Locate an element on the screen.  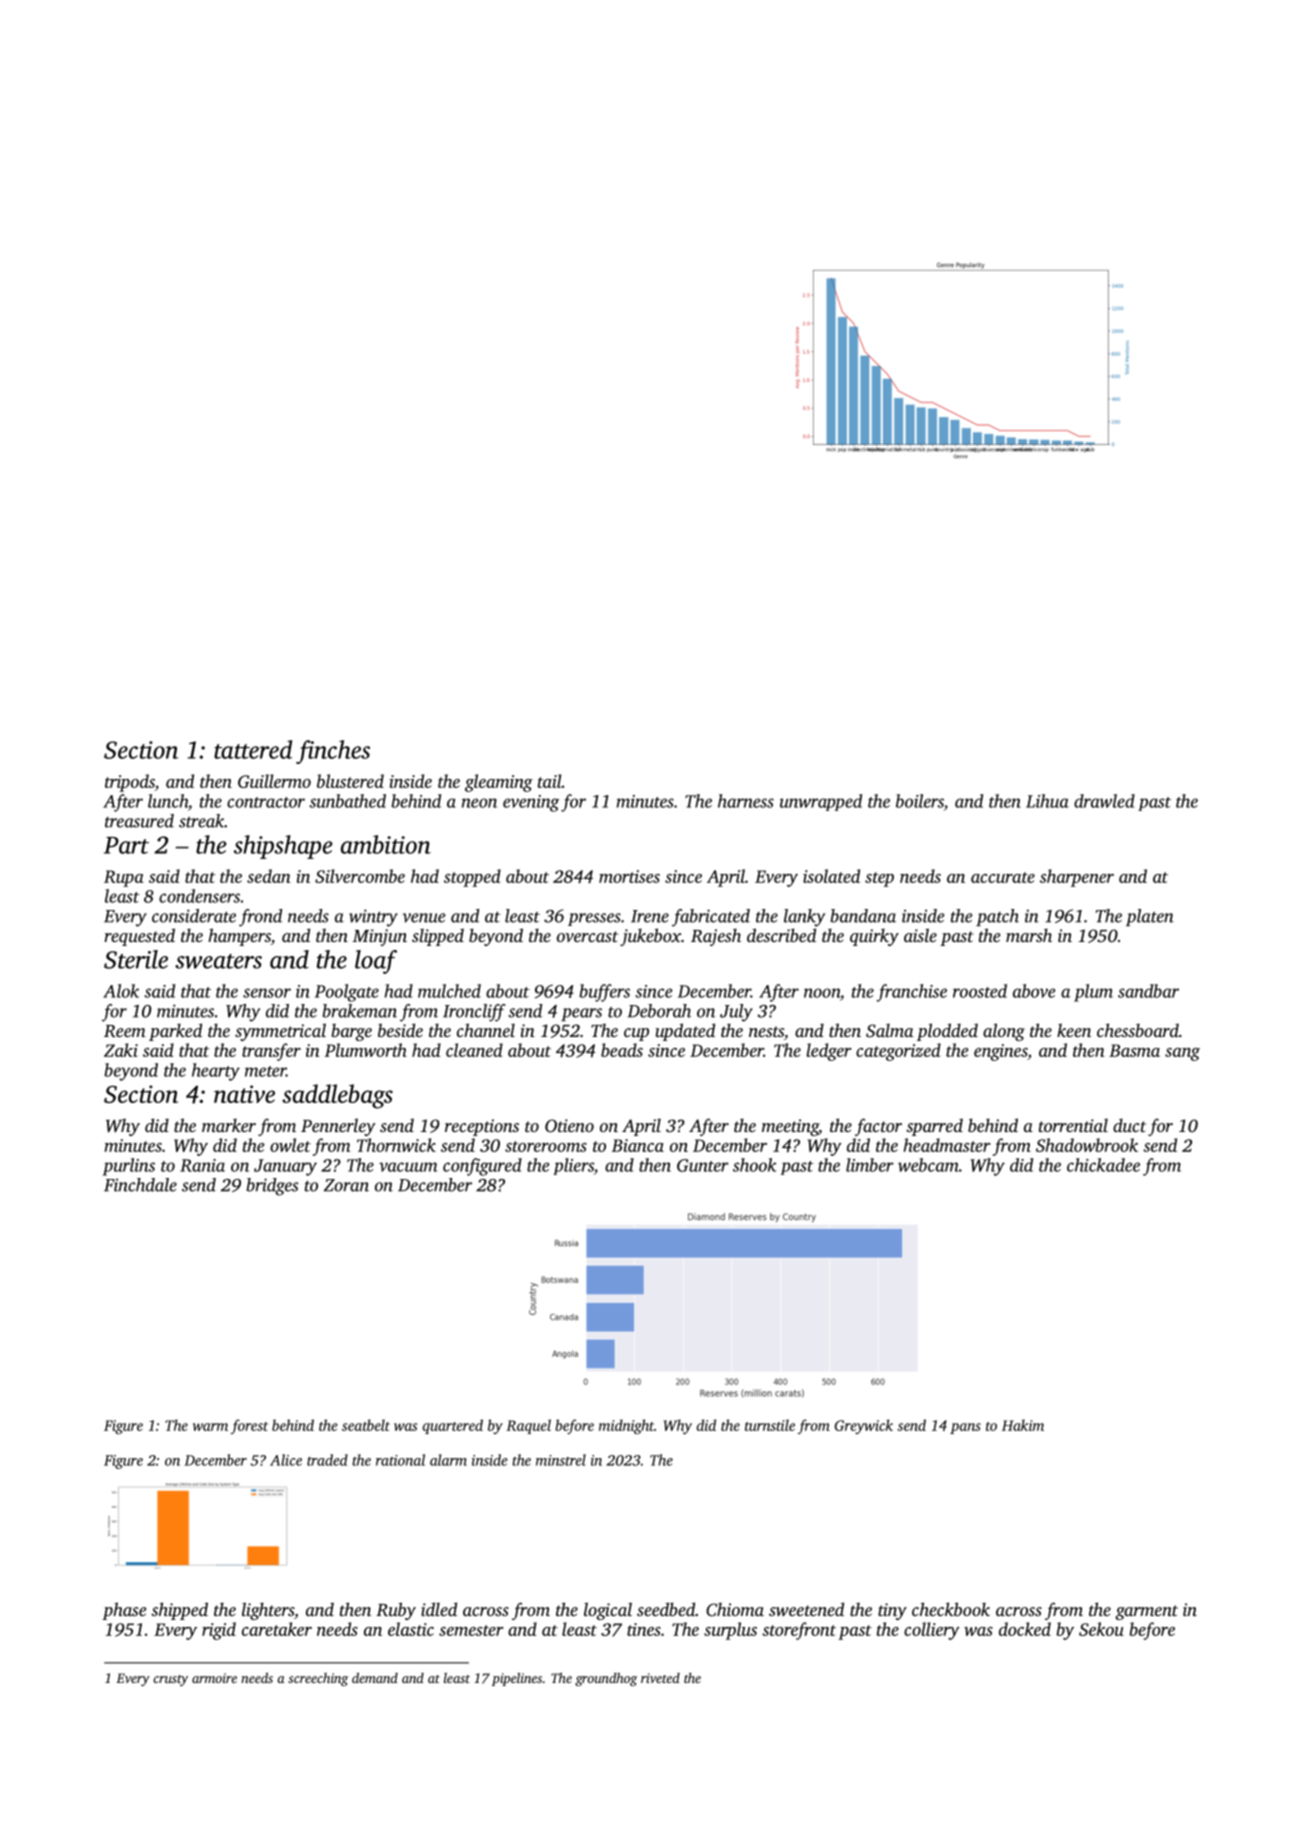
stopped is located at coordinates (472, 878).
